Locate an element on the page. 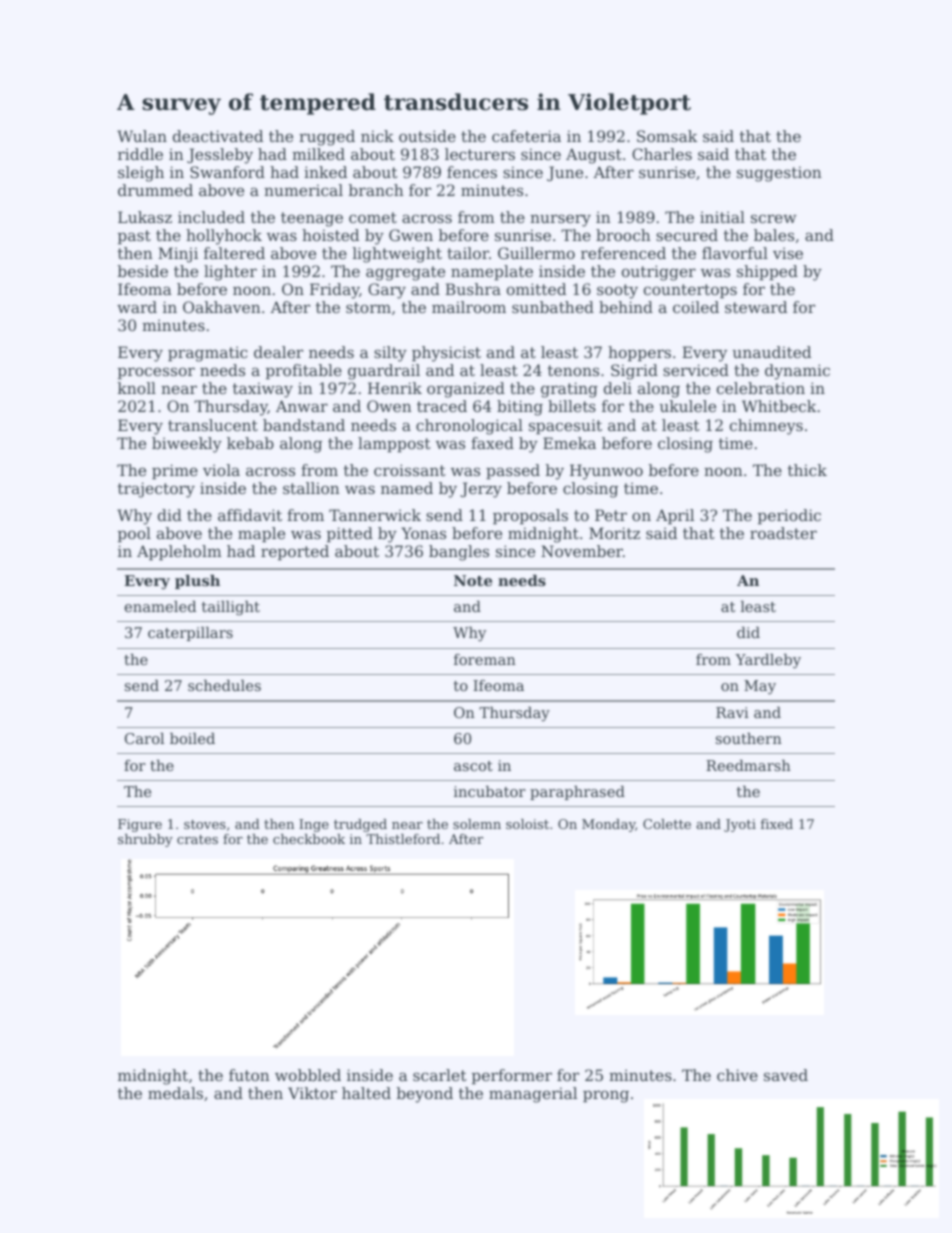 Image resolution: width=952 pixels, height=1233 pixels. scarlet is located at coordinates (440, 1075).
